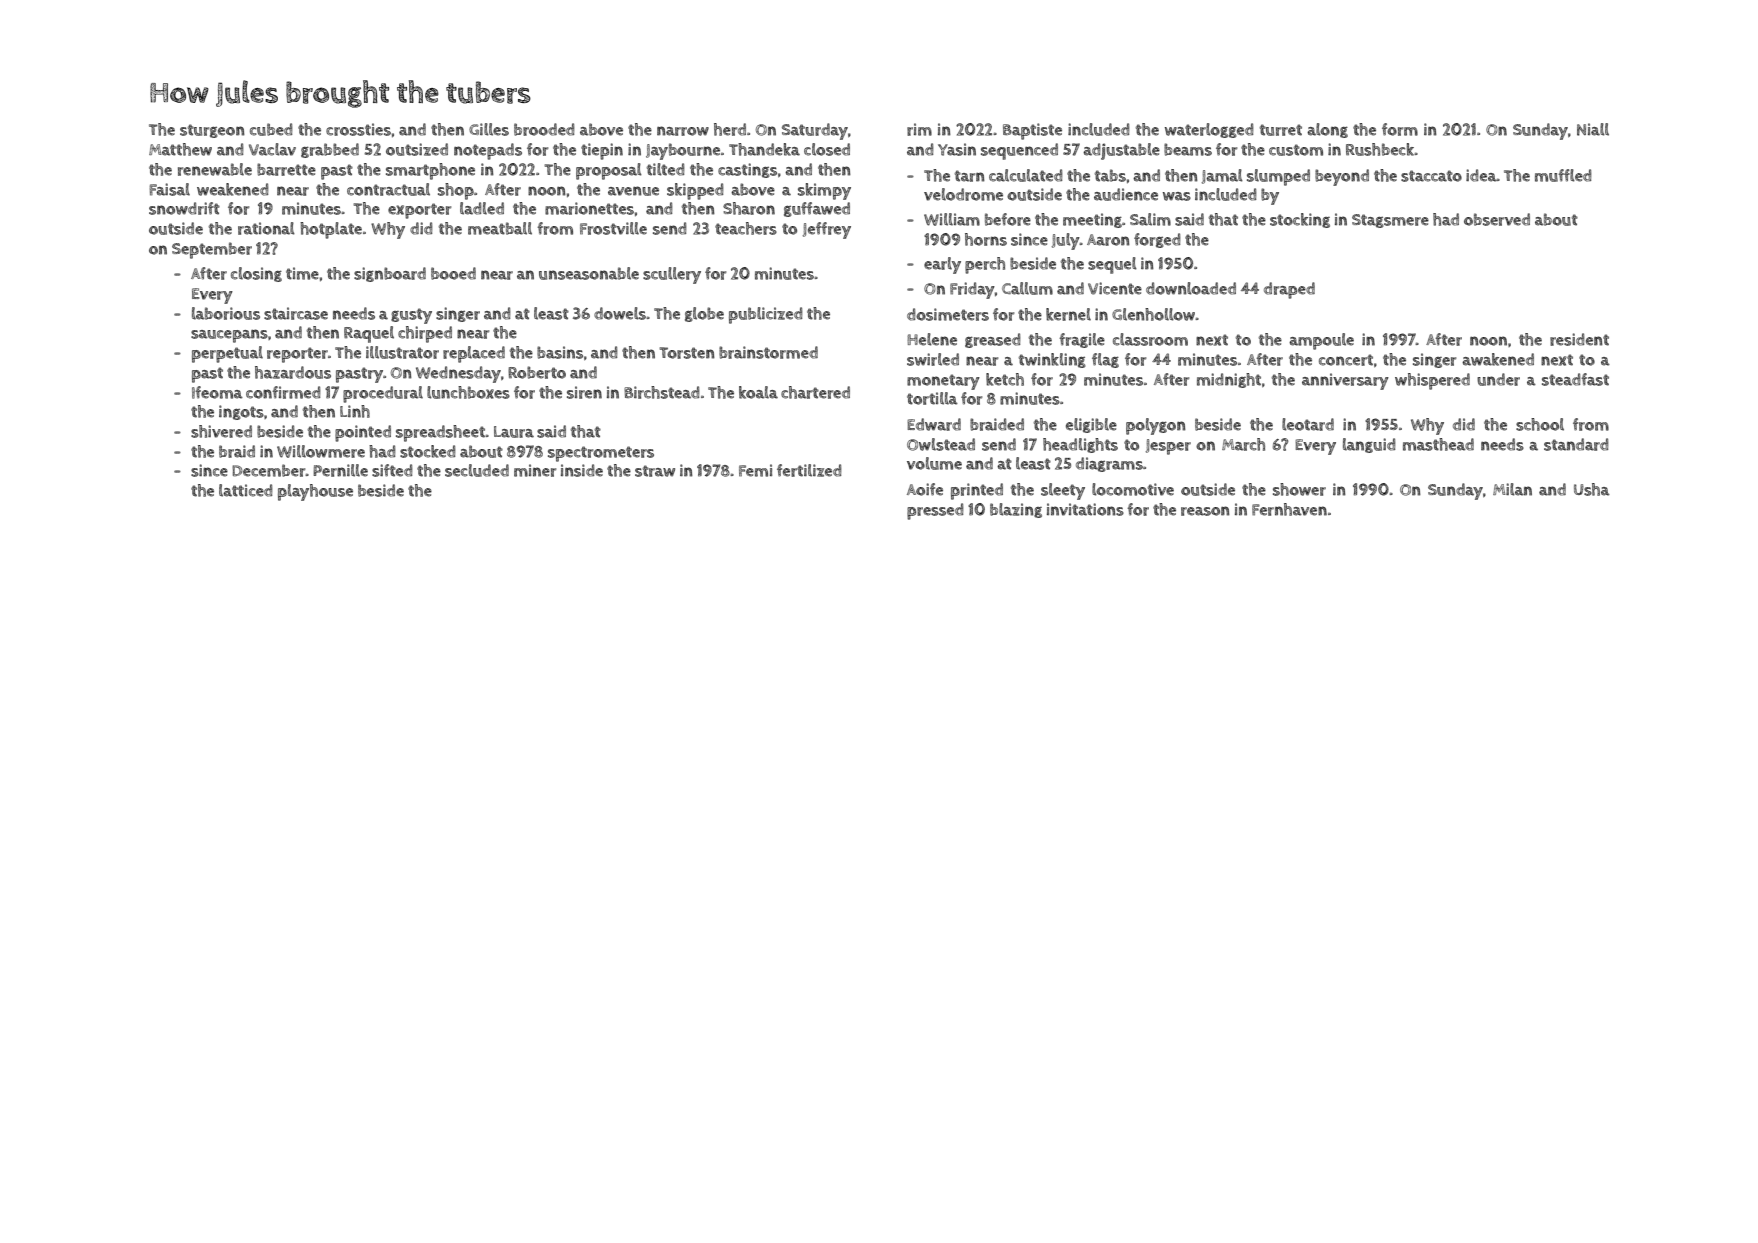  What do you see at coordinates (229, 336) in the document?
I see `saucepans` at bounding box center [229, 336].
